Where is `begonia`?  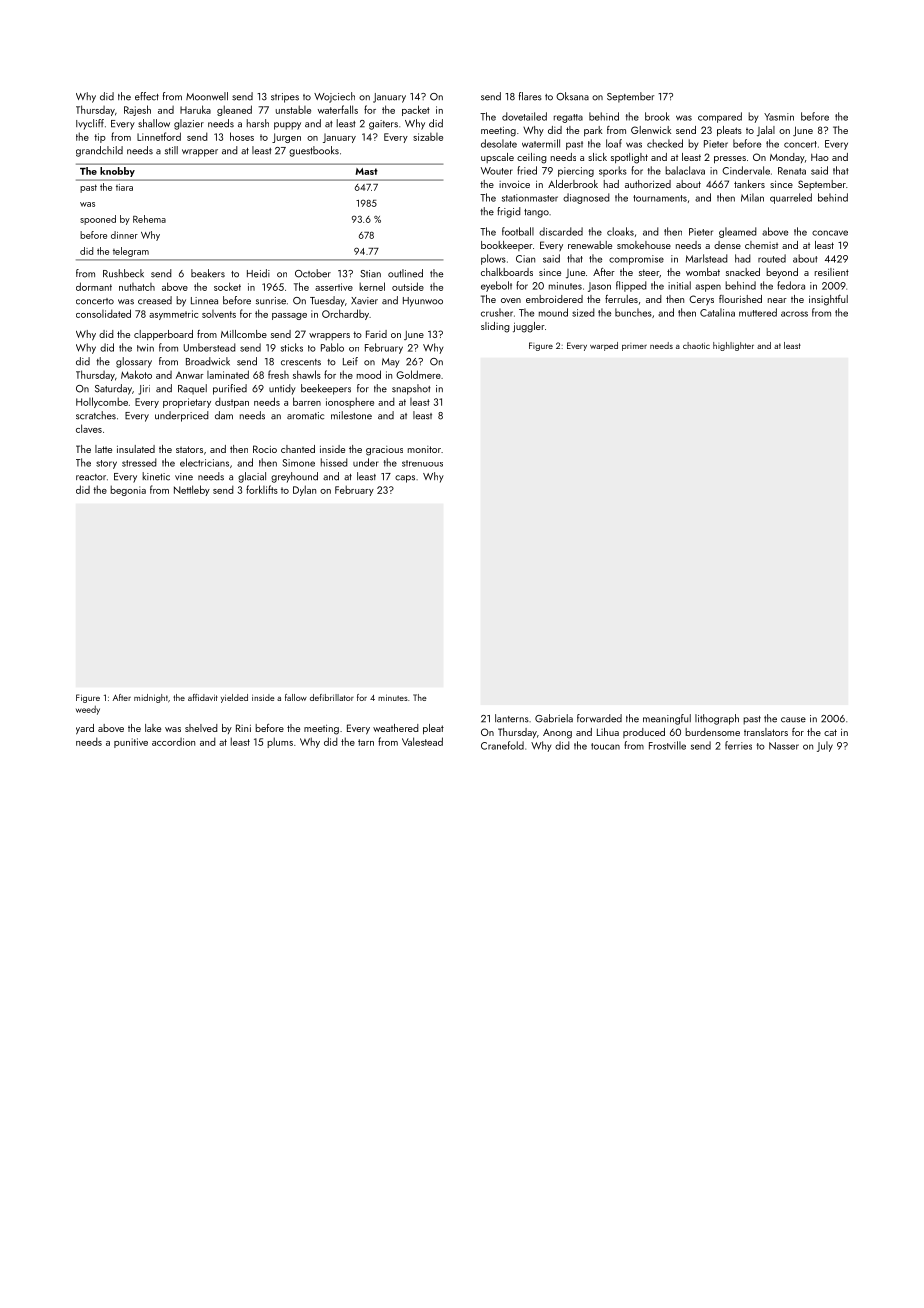 begonia is located at coordinates (128, 491).
